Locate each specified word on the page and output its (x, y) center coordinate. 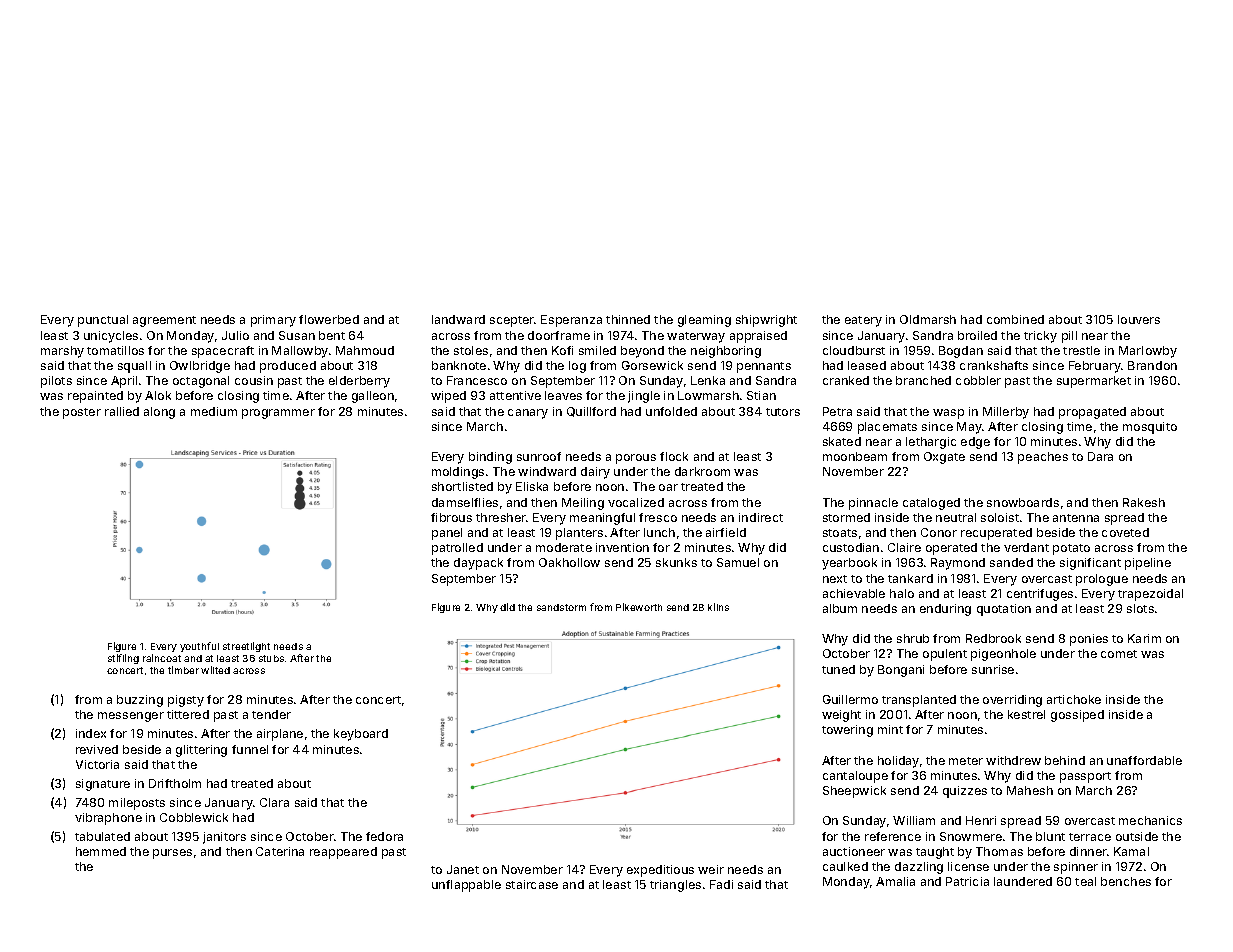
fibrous (451, 517)
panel (447, 534)
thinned (628, 319)
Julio (235, 335)
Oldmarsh (928, 319)
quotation (1004, 610)
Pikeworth (639, 607)
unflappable (466, 886)
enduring (945, 610)
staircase (532, 884)
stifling (123, 659)
